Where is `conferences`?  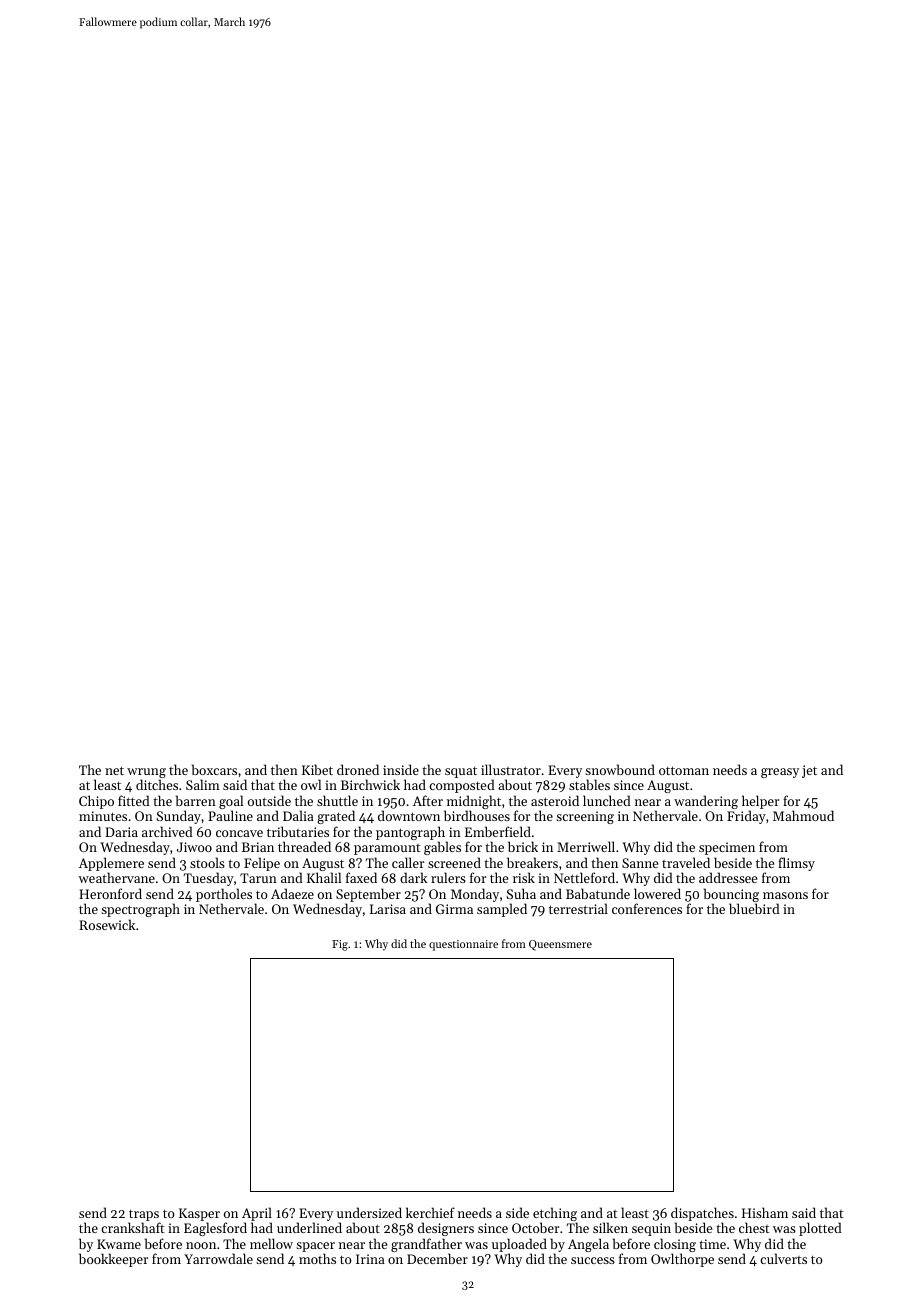 conferences is located at coordinates (647, 908).
